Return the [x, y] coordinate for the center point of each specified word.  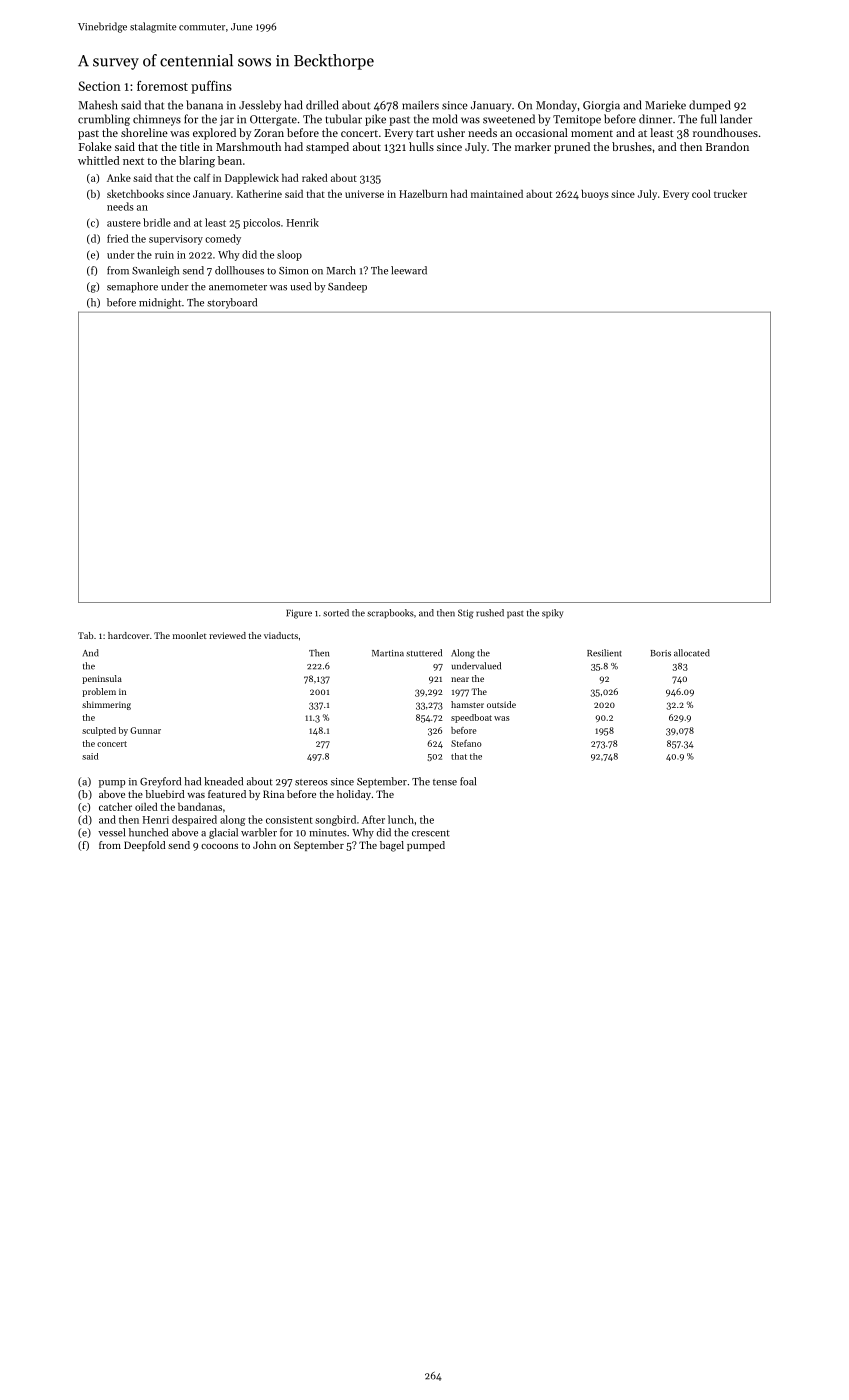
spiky [552, 613]
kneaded [223, 781]
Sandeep [347, 287]
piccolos [261, 223]
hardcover [128, 635]
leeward [409, 270]
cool [701, 194]
